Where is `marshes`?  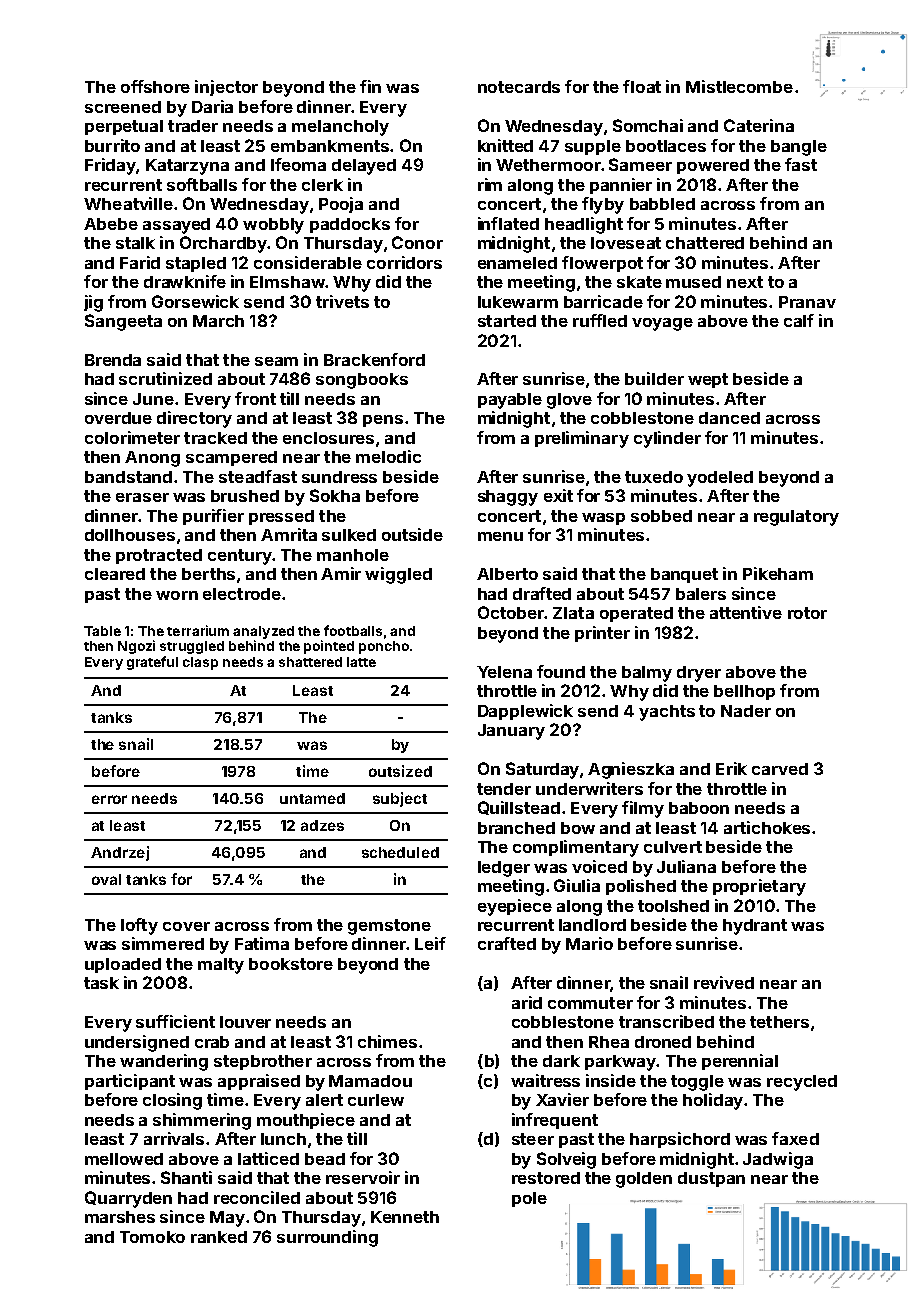
marshes is located at coordinates (120, 1217).
